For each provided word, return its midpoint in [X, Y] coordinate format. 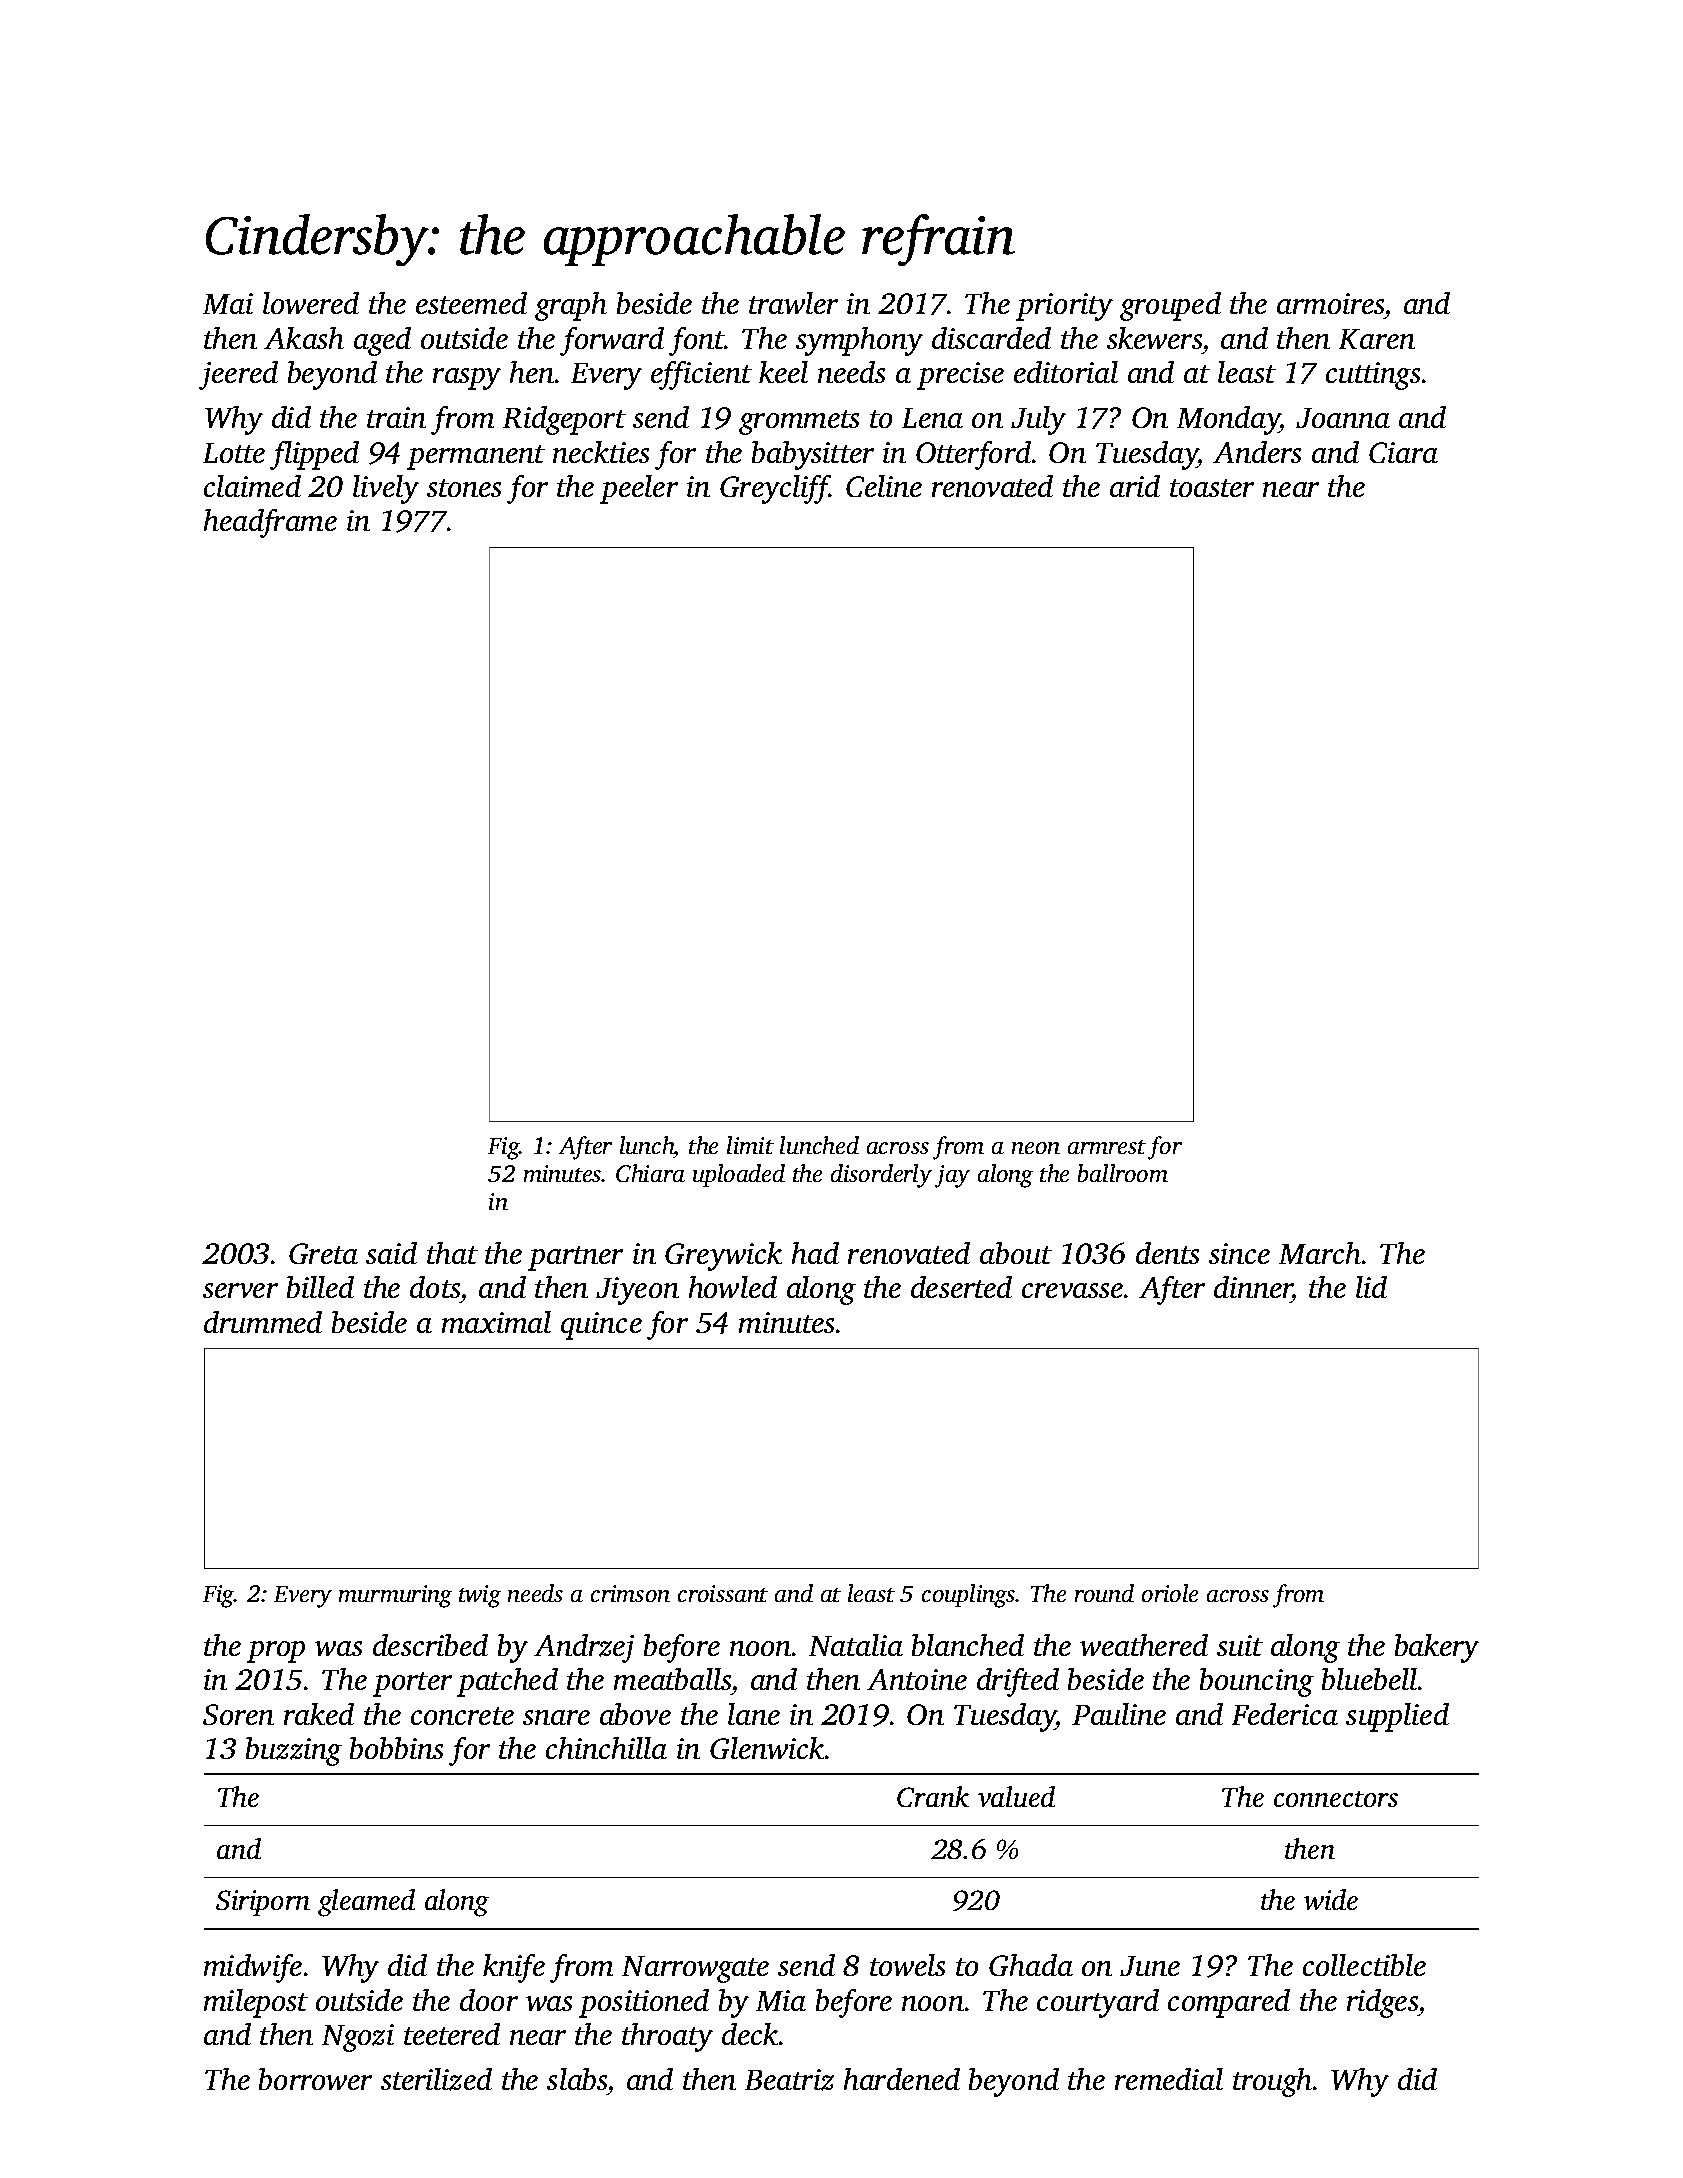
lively [386, 489]
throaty [667, 2037]
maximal [496, 1322]
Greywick [723, 1256]
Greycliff [775, 489]
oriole [1170, 1593]
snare [556, 1717]
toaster [1212, 488]
